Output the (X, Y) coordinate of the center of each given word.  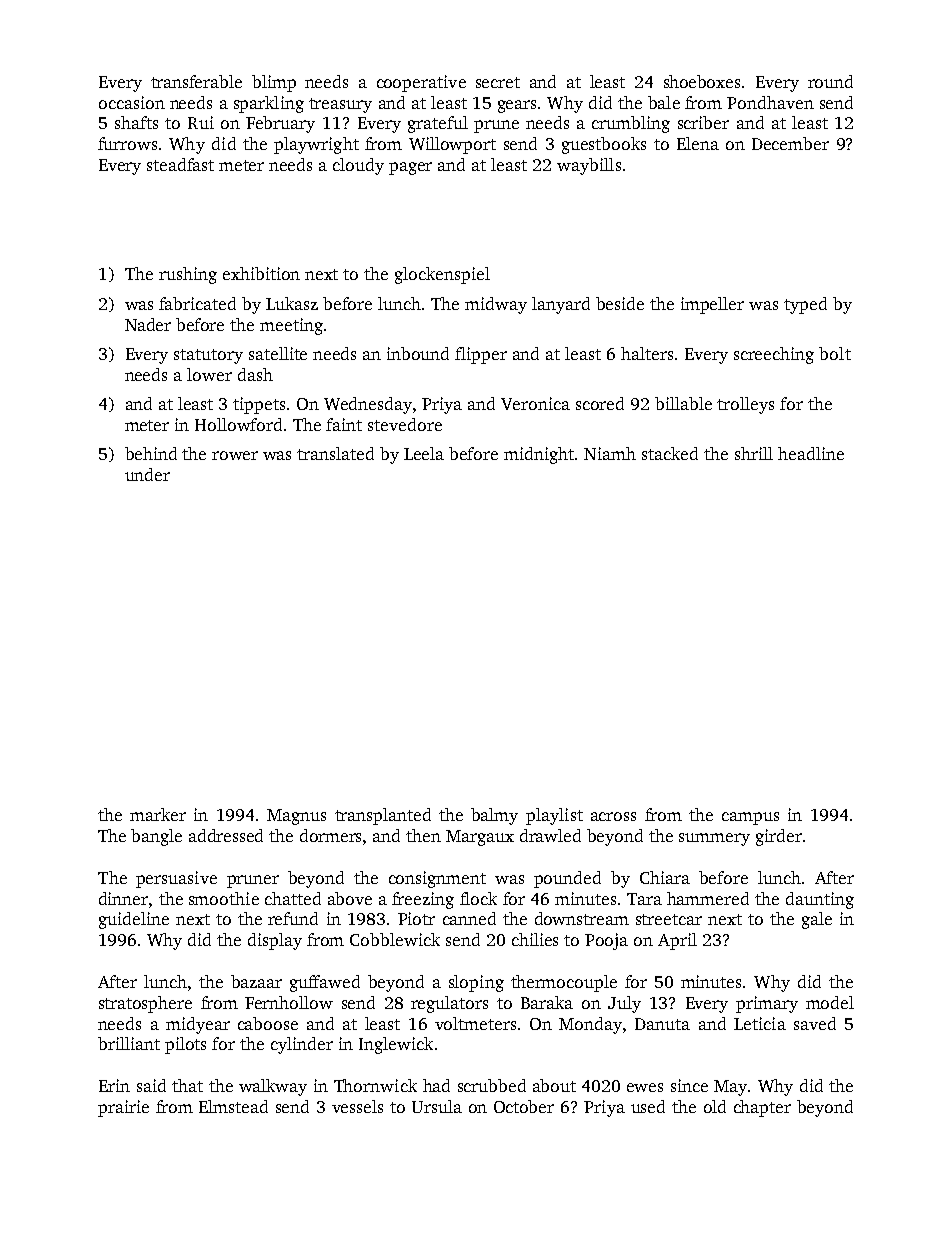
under (147, 474)
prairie (123, 1108)
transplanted (383, 816)
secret (498, 82)
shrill (754, 453)
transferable (196, 81)
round (830, 81)
